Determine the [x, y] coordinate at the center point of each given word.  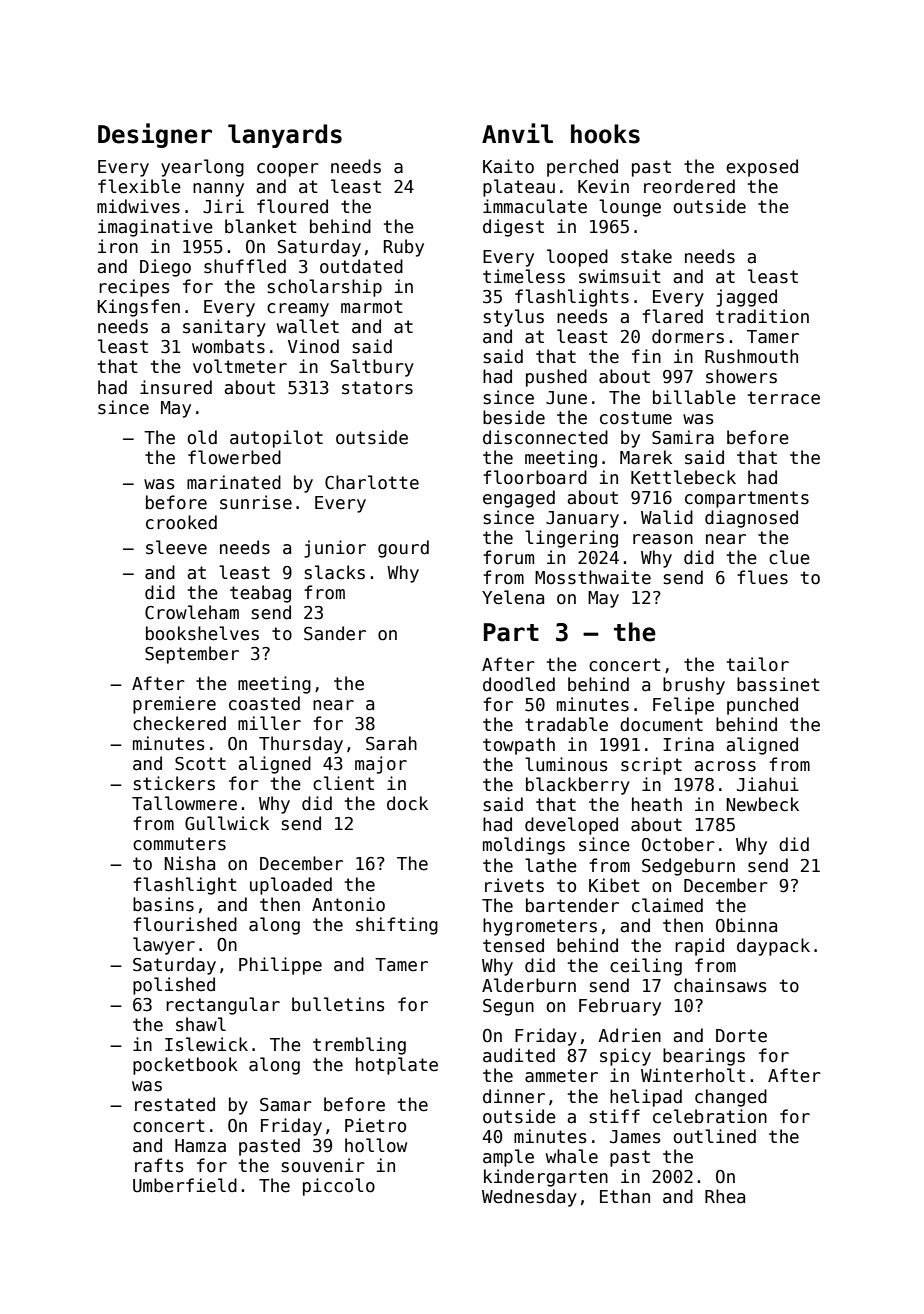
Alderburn [529, 985]
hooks [605, 134]
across [725, 766]
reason [663, 539]
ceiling [646, 967]
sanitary [224, 328]
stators [377, 388]
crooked [181, 522]
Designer [155, 135]
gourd [403, 549]
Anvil [517, 133]
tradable [566, 724]
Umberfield [185, 1185]
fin [646, 356]
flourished [185, 924]
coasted [264, 703]
